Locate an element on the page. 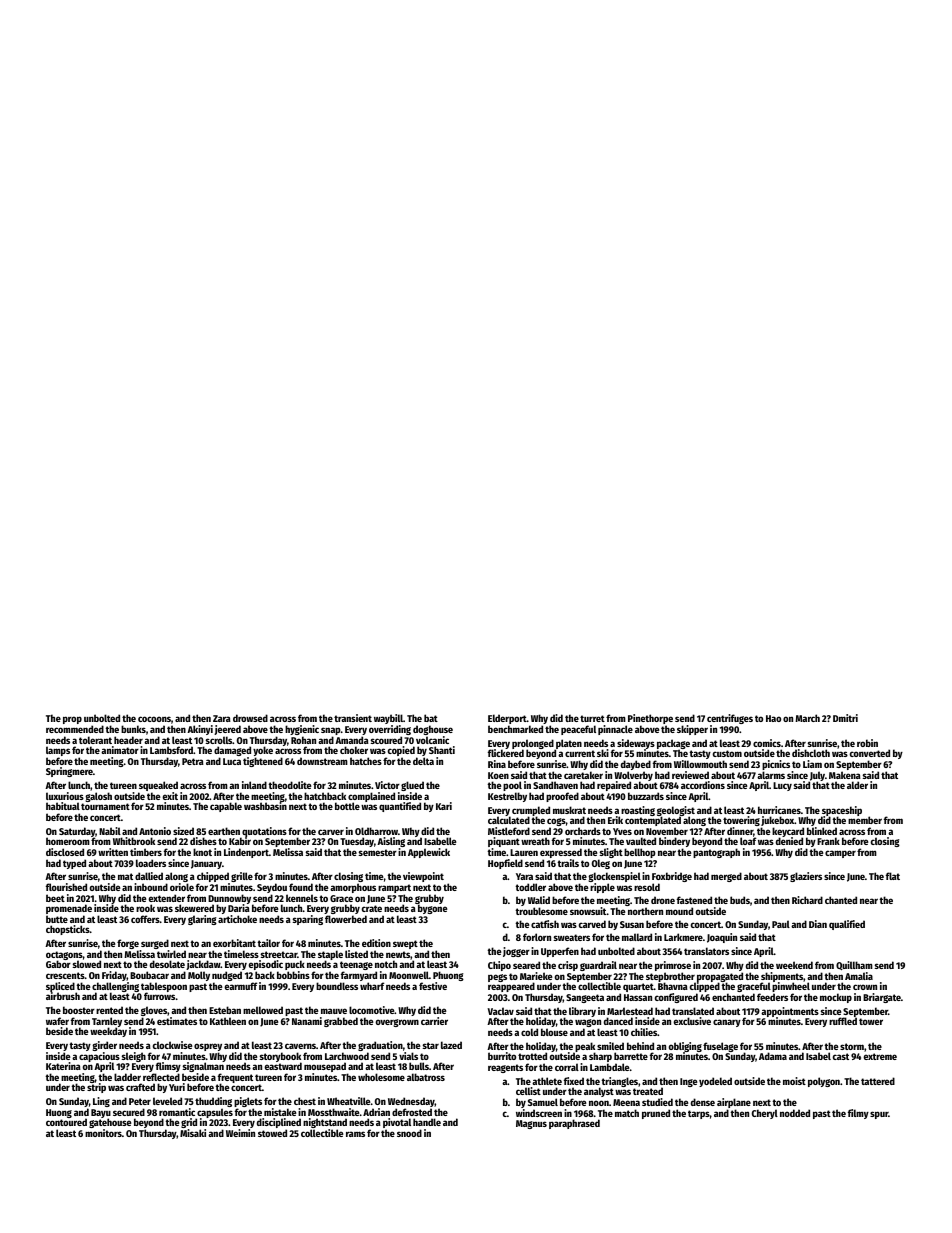 The width and height of the page is (952, 1233). Pinethorpe is located at coordinates (650, 720).
